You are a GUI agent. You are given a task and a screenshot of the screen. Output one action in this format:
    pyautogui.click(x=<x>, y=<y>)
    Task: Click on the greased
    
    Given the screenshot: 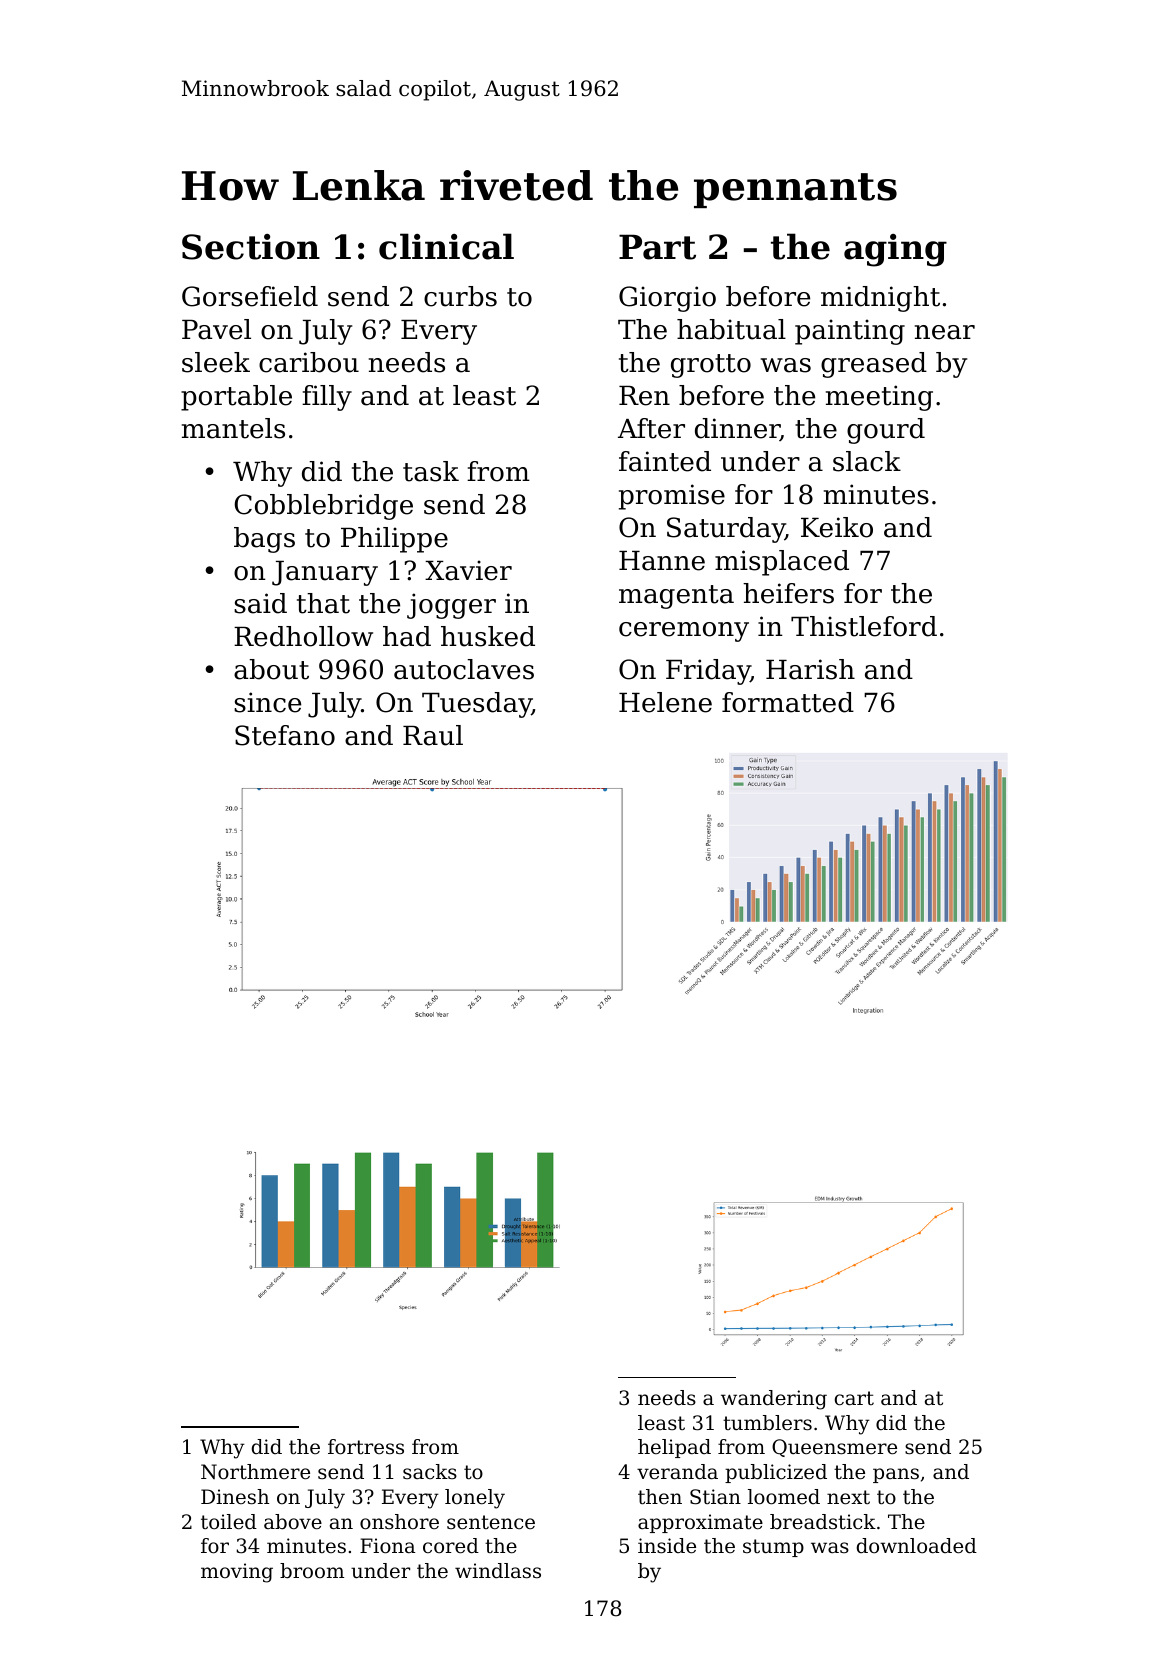 What is the action you would take?
    pyautogui.click(x=874, y=365)
